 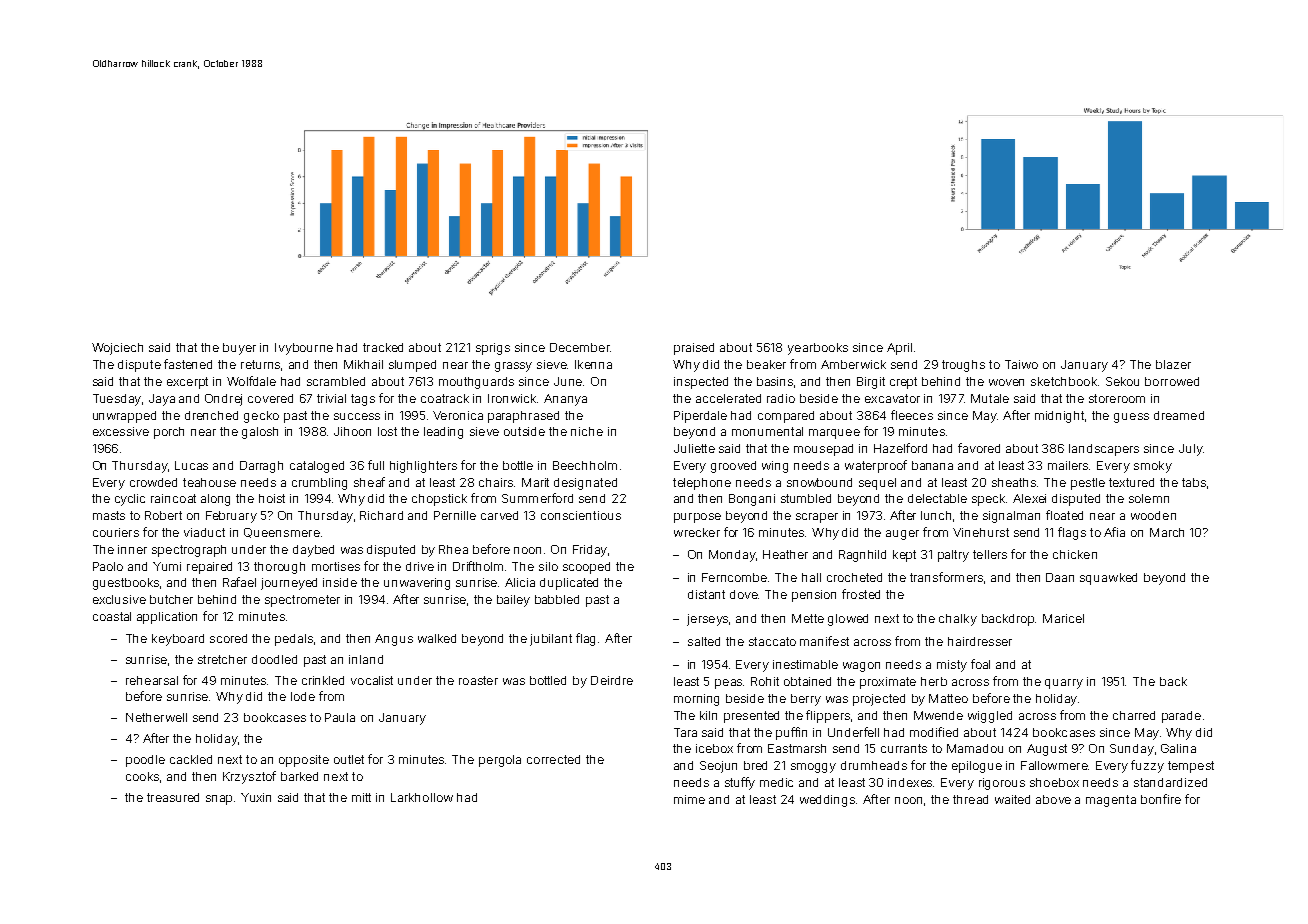 What do you see at coordinates (453, 549) in the document?
I see `Rhea` at bounding box center [453, 549].
